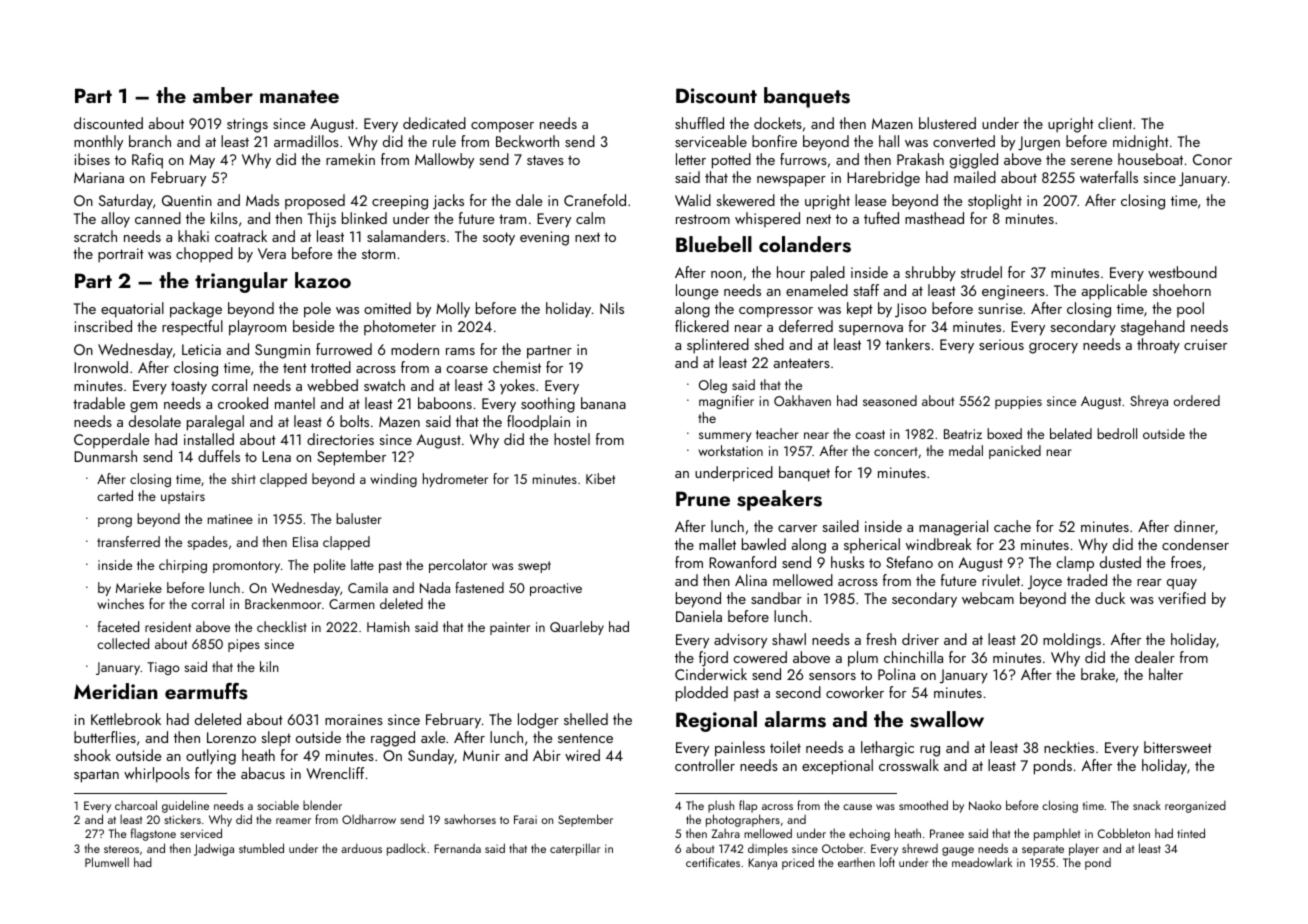 The width and height of the screenshot is (1308, 924). What do you see at coordinates (857, 807) in the screenshot?
I see `cause` at bounding box center [857, 807].
